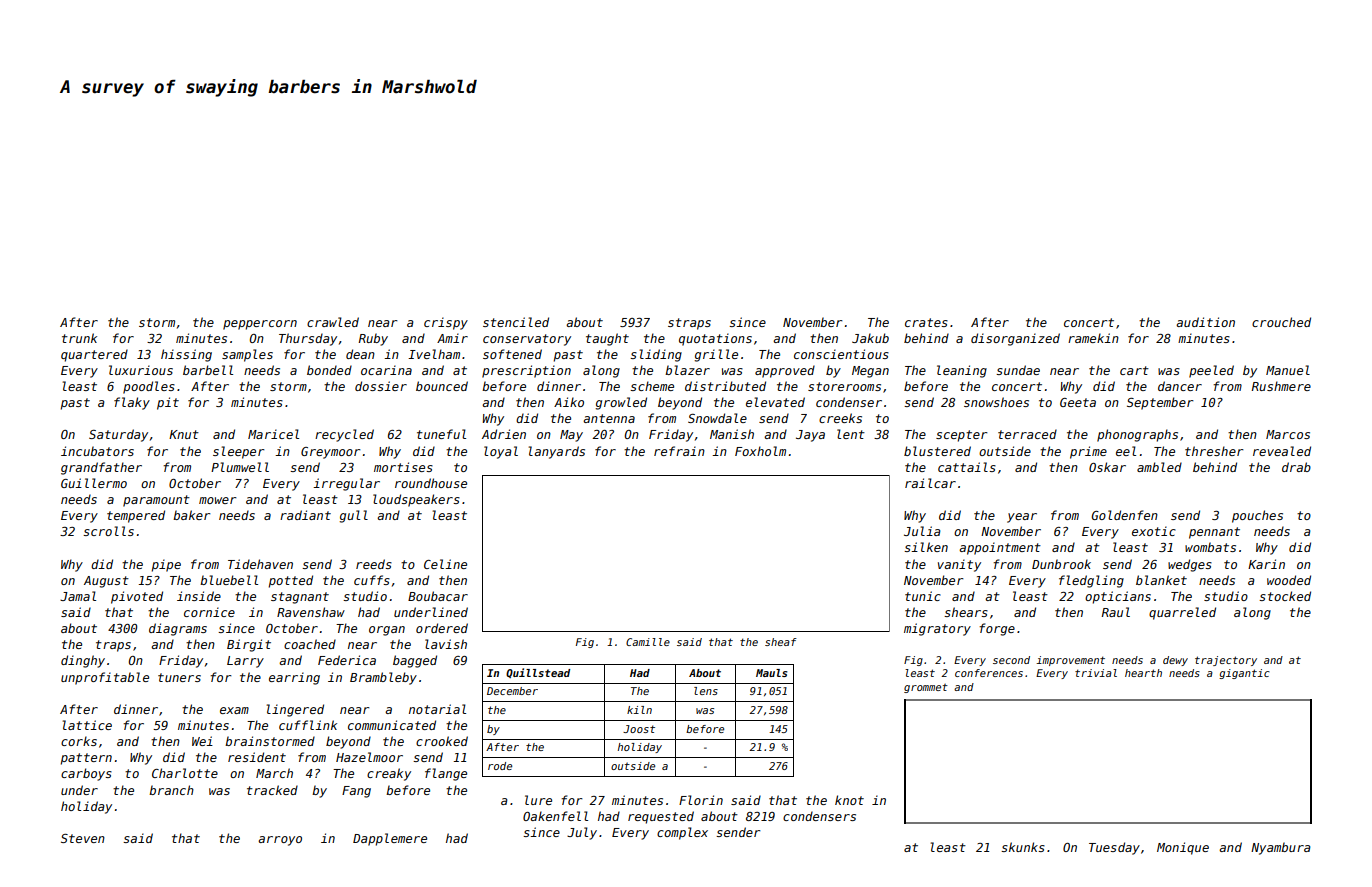 Image resolution: width=1372 pixels, height=887 pixels. I want to click on Steven, so click(83, 838).
